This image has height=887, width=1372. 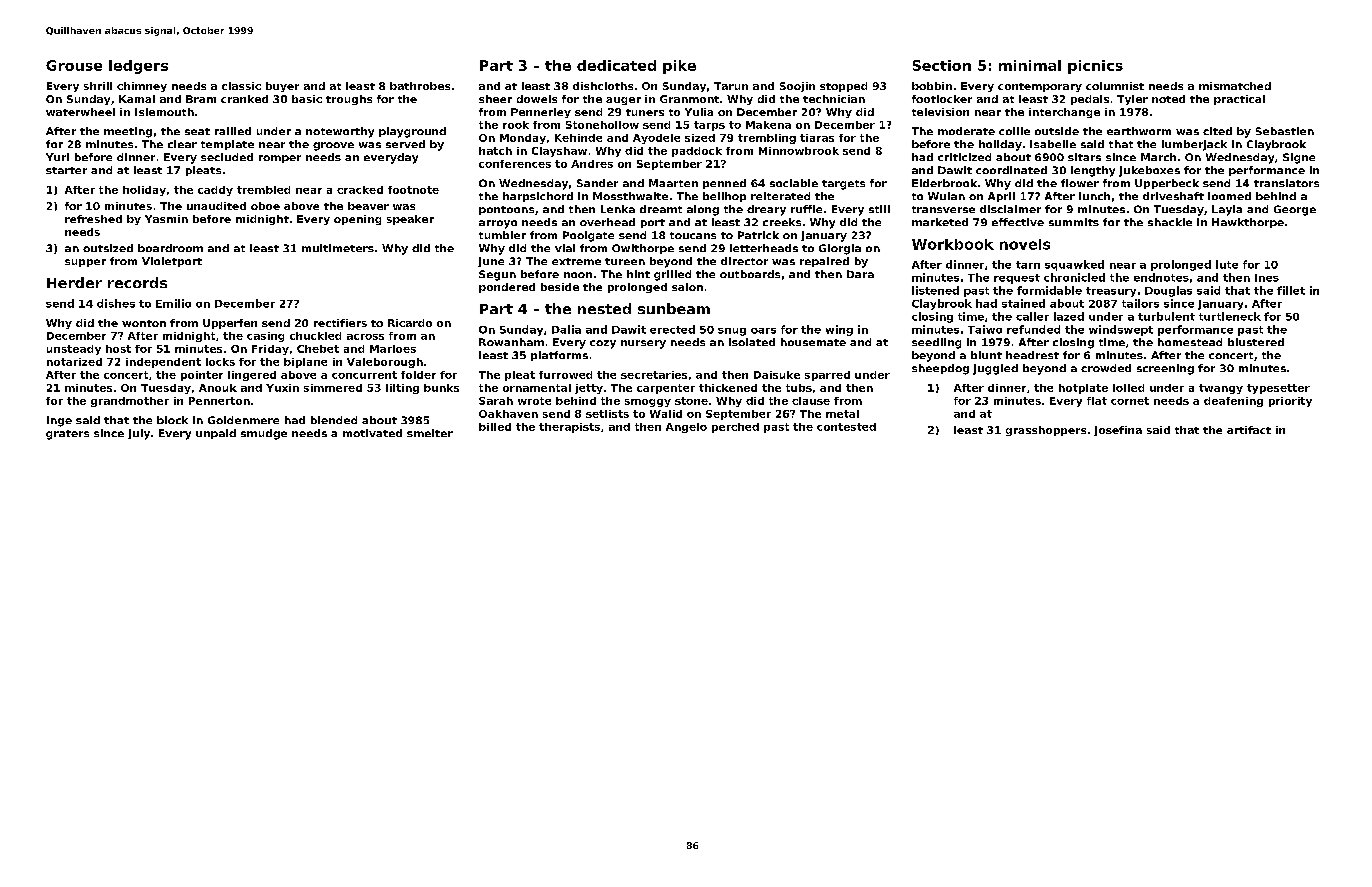 What do you see at coordinates (1229, 196) in the image?
I see `loomed` at bounding box center [1229, 196].
